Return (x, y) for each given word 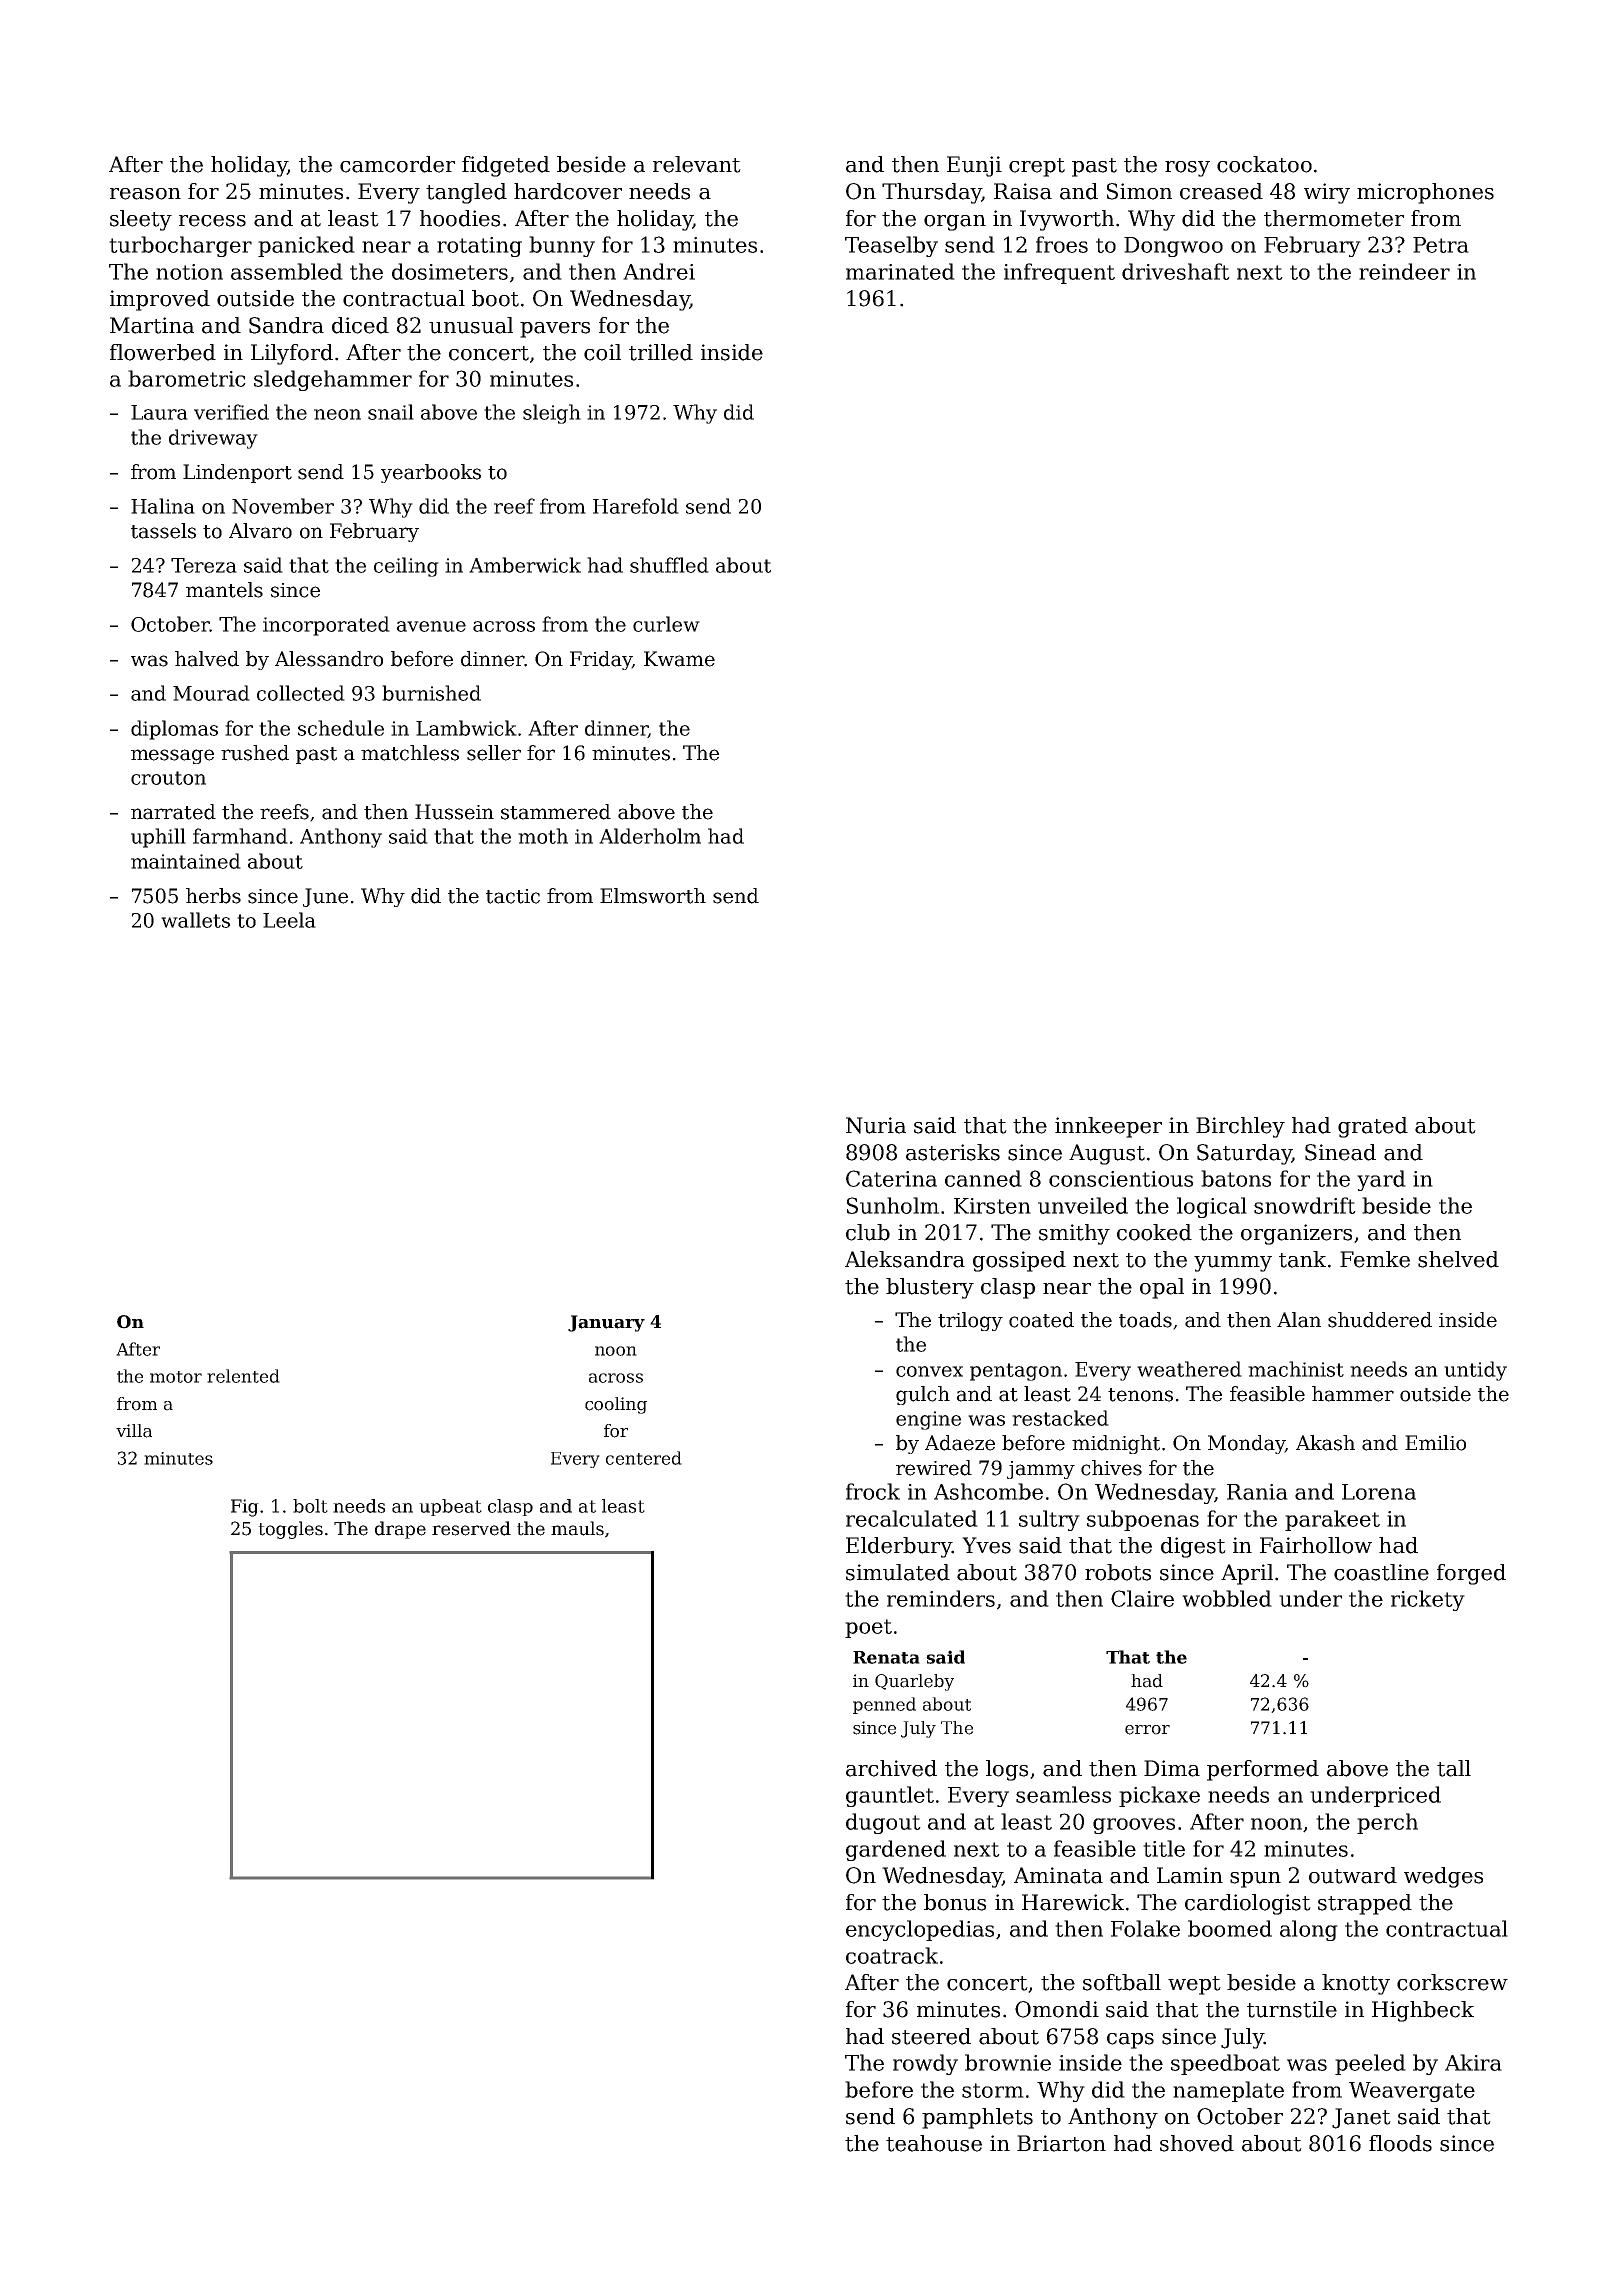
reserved (471, 1528)
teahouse (934, 2143)
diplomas (174, 730)
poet (868, 1628)
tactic (513, 896)
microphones (1425, 193)
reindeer (1404, 271)
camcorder (397, 164)
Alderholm (650, 836)
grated (1373, 1127)
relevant (697, 164)
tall (1454, 1768)
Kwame (679, 659)
